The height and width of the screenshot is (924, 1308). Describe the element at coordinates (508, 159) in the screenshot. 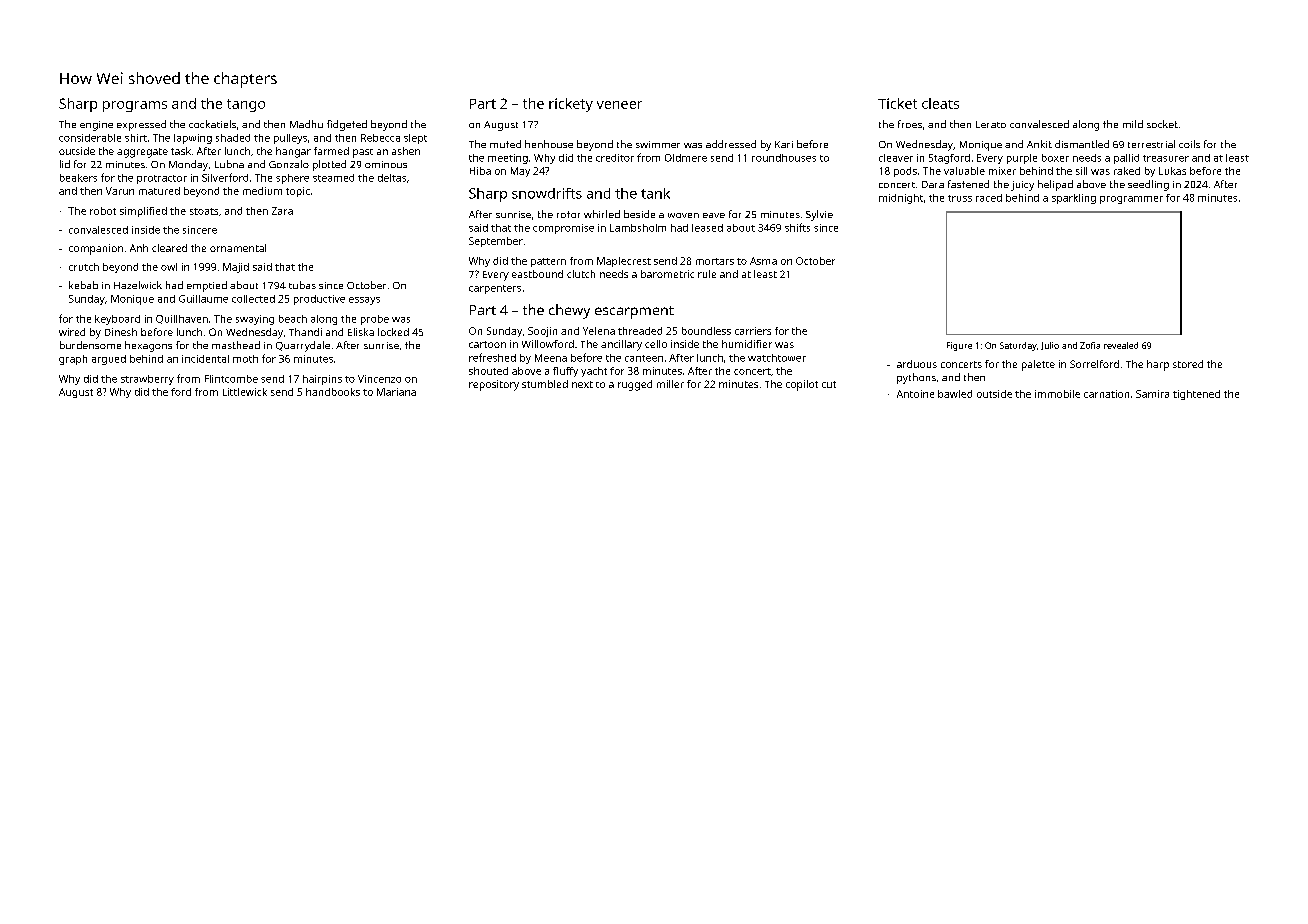

I see `meeting` at that location.
